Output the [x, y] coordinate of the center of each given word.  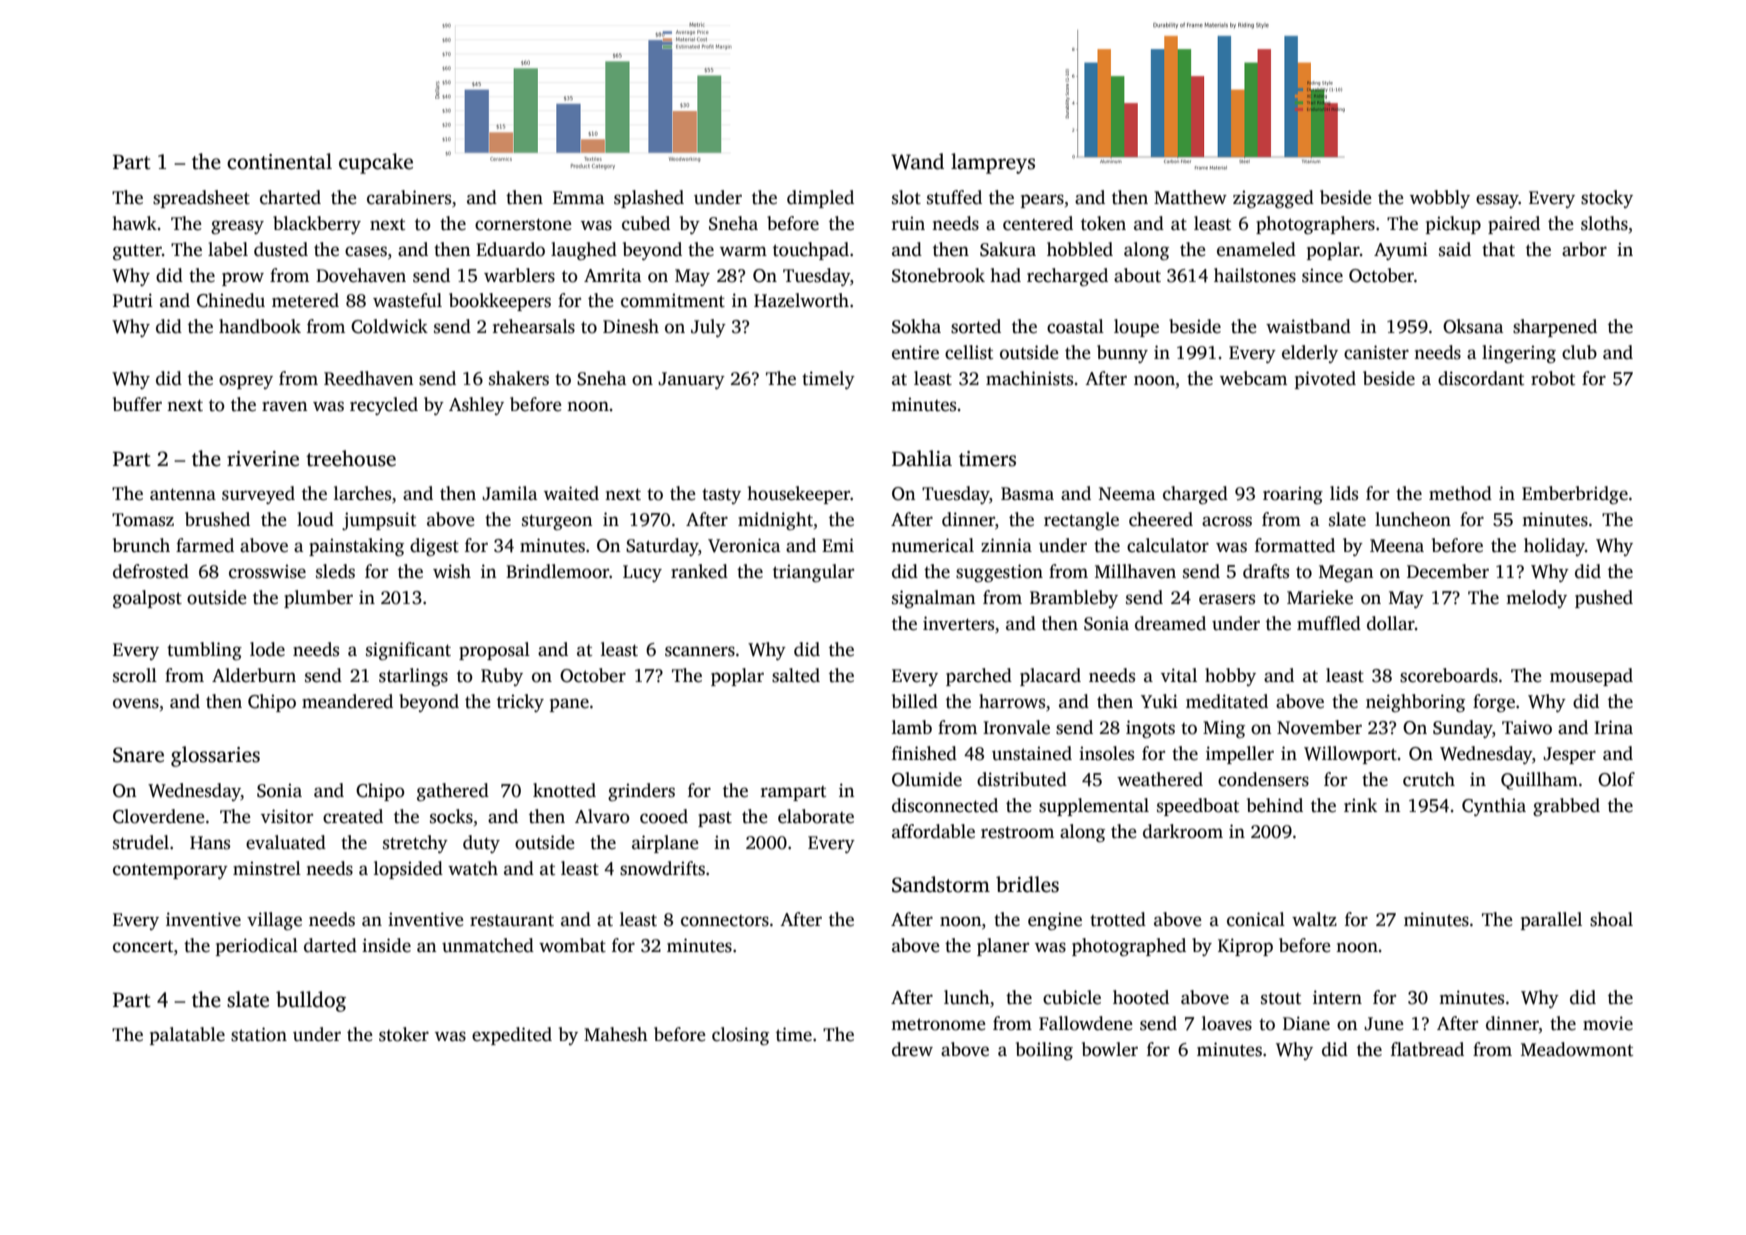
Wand [917, 161]
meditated [1227, 701]
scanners [700, 651]
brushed [217, 519]
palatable [187, 1036]
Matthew [1190, 197]
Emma [578, 197]
